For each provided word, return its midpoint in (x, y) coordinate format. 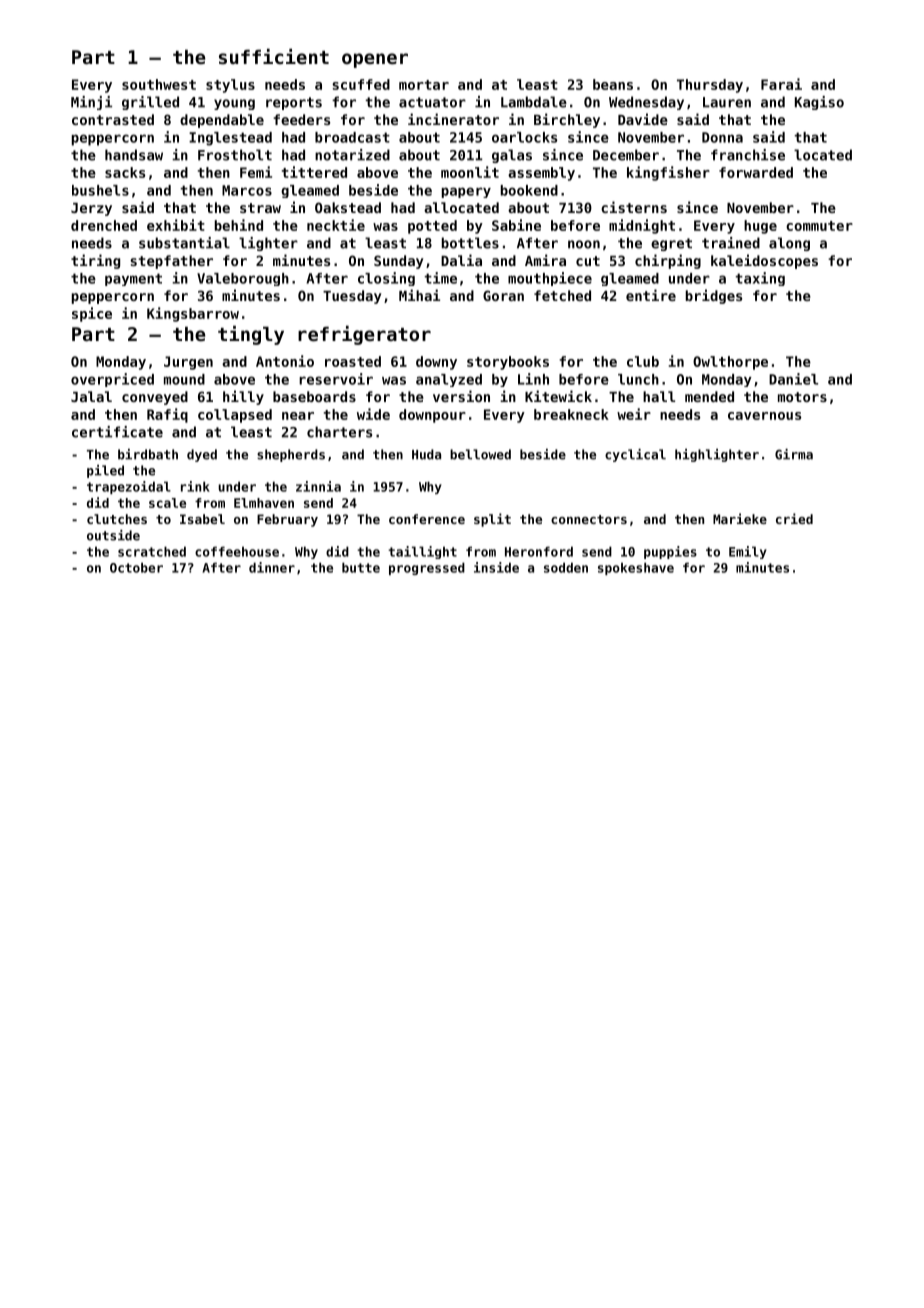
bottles (470, 243)
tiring (95, 261)
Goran (503, 295)
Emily (748, 552)
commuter (819, 226)
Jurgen (188, 363)
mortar (424, 85)
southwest (159, 84)
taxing (760, 279)
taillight (422, 552)
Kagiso (819, 103)
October (136, 567)
